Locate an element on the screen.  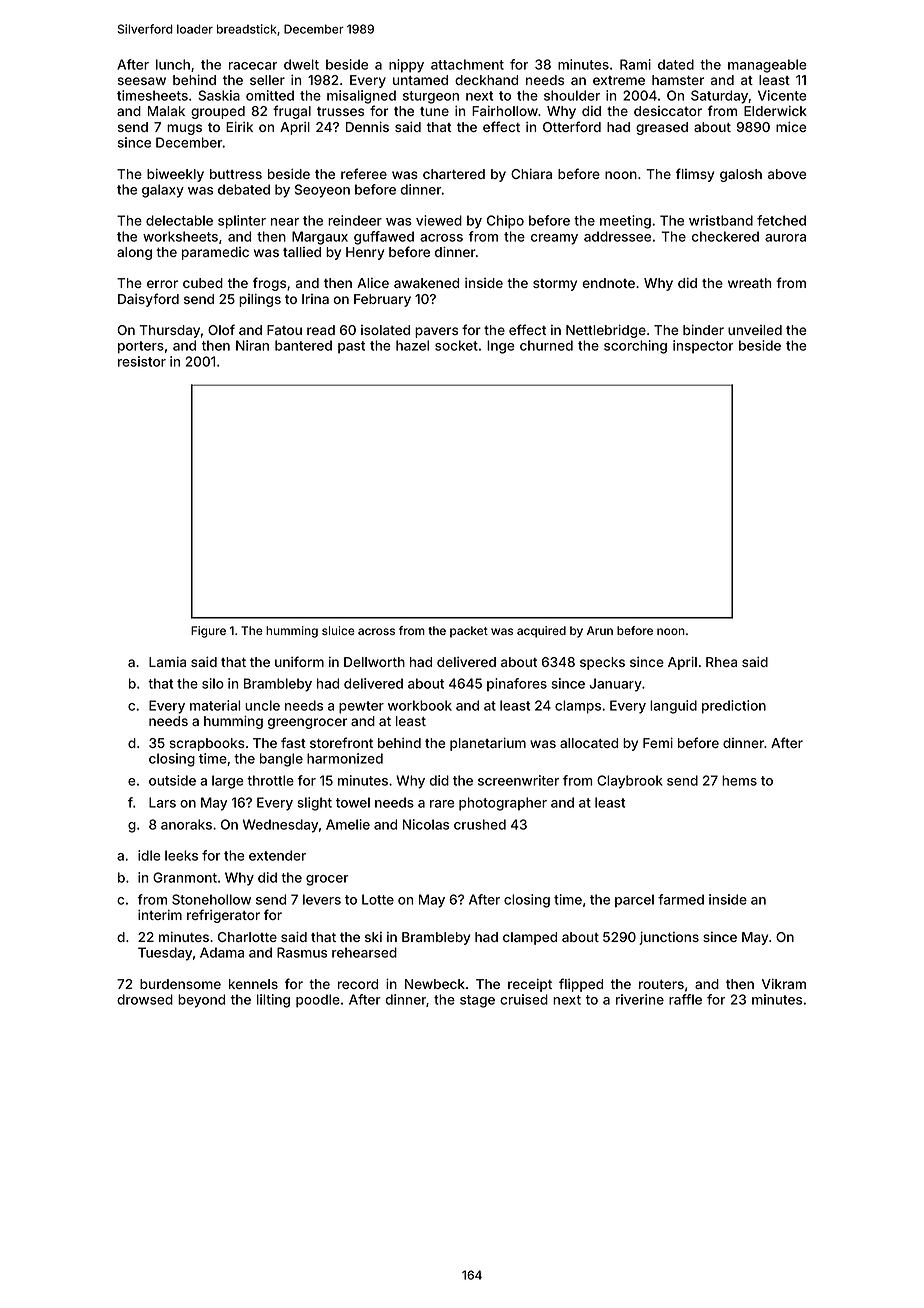
Inge is located at coordinates (501, 347).
